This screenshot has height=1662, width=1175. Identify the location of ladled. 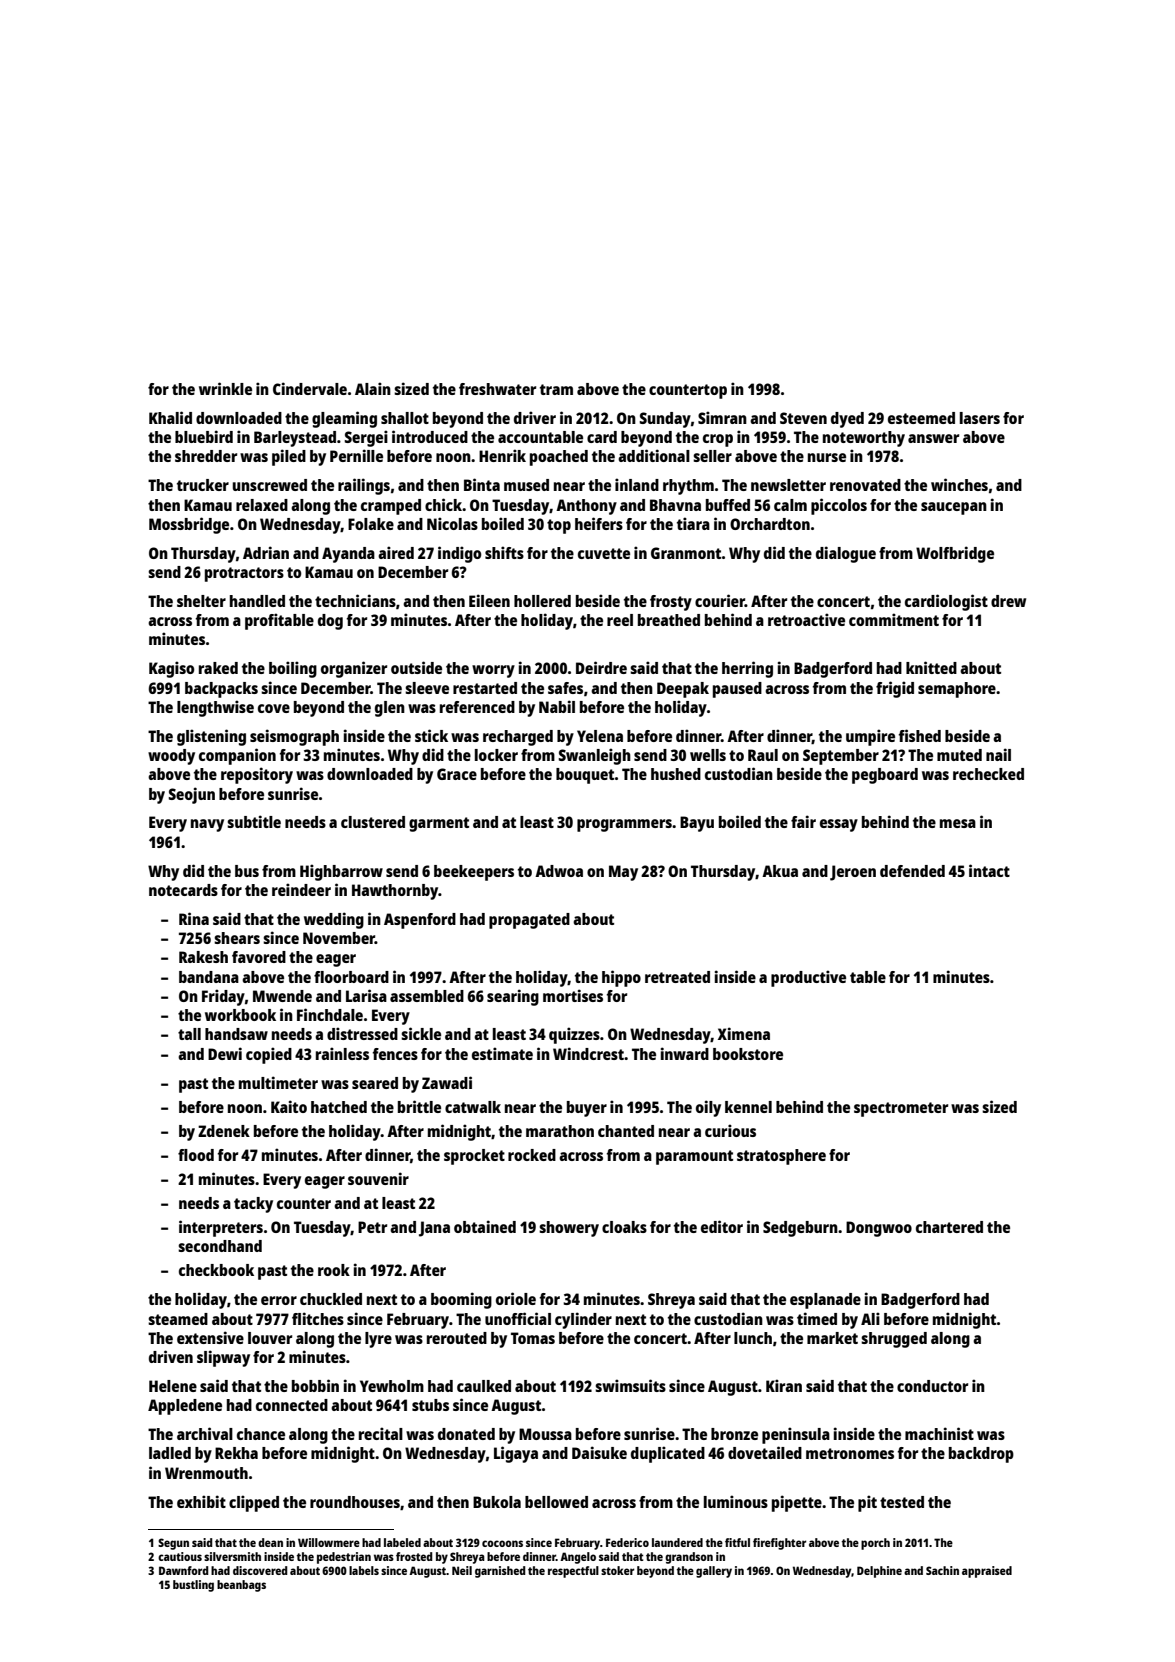
(170, 1453).
